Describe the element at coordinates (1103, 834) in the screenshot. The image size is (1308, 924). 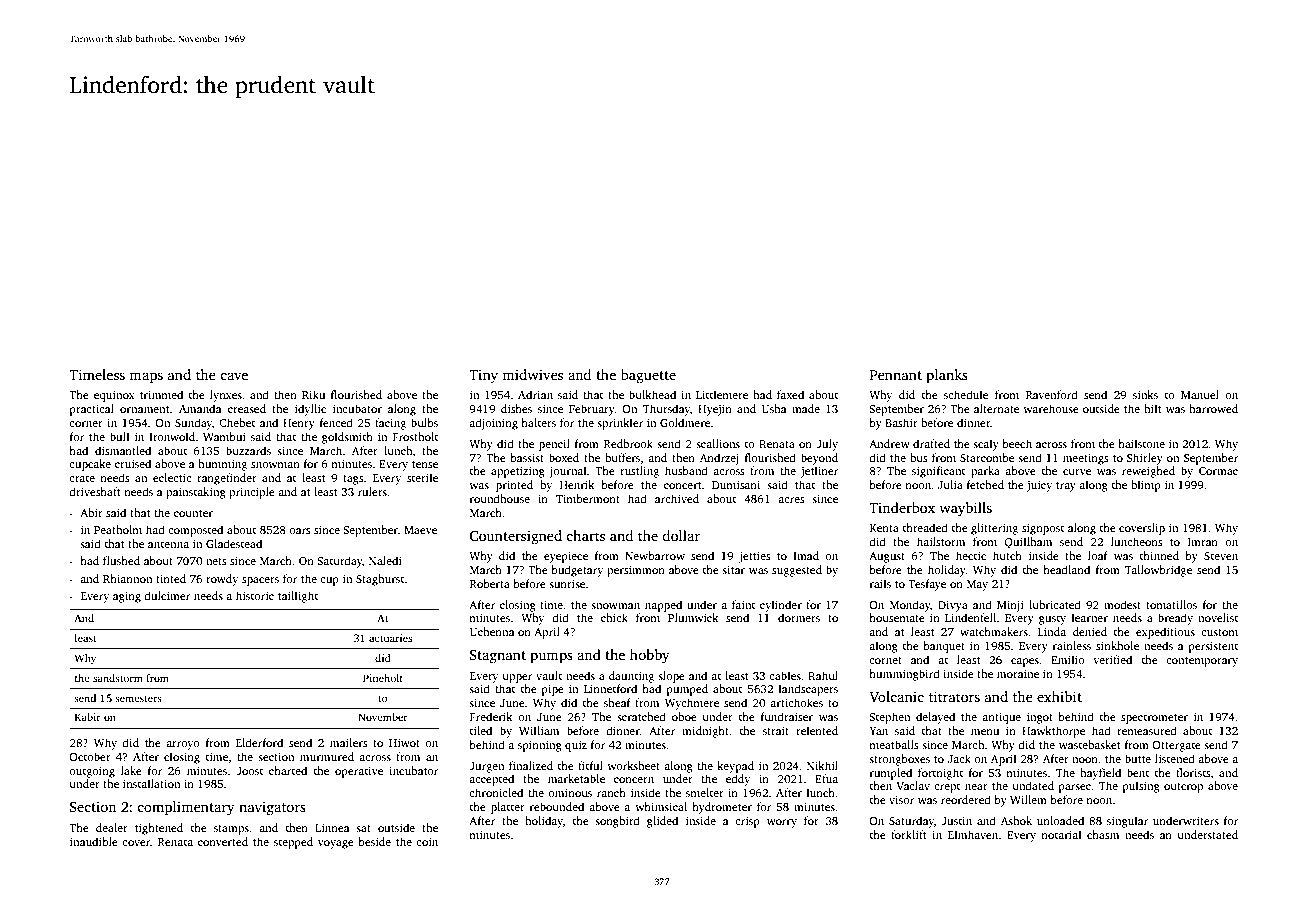
I see `chasm` at that location.
